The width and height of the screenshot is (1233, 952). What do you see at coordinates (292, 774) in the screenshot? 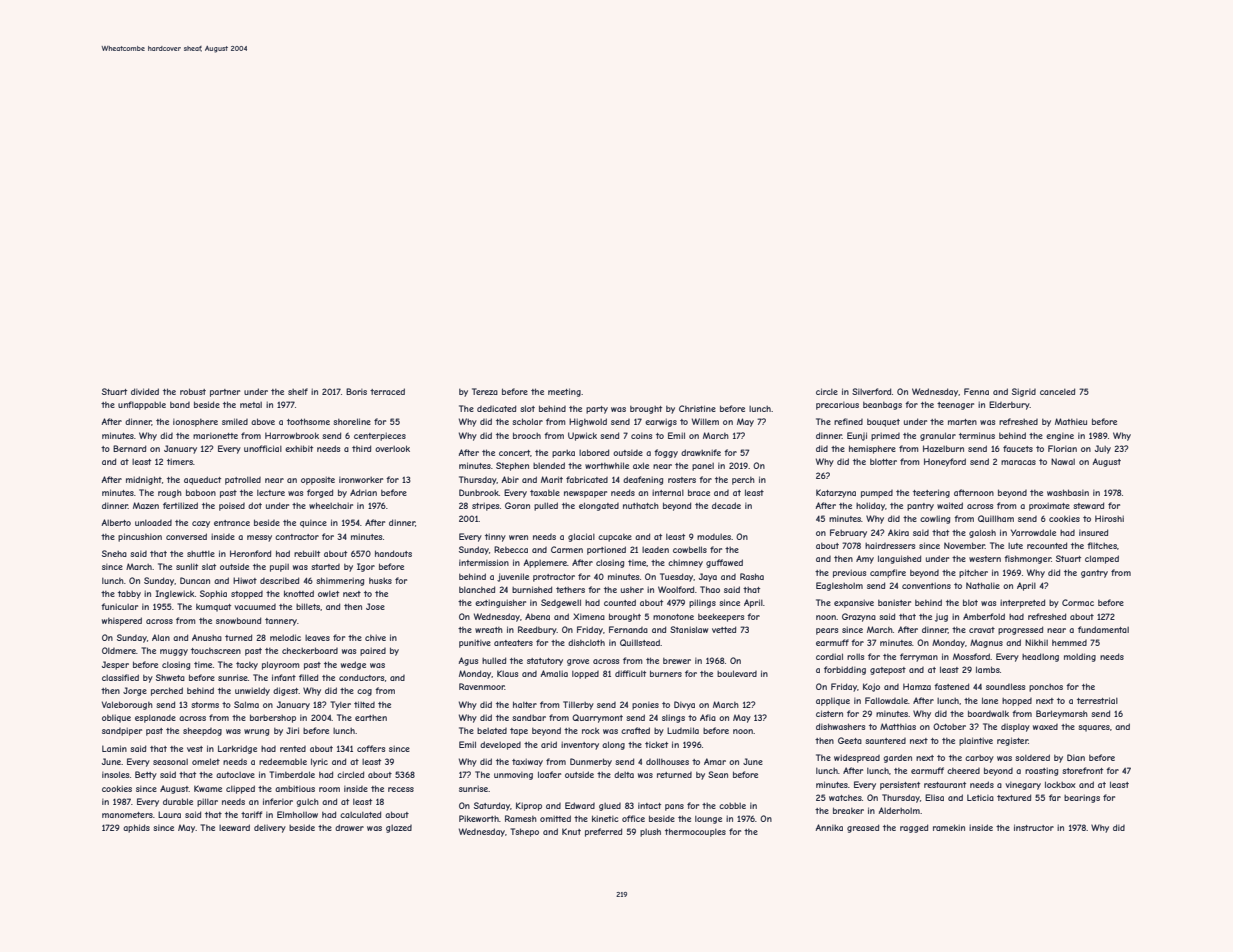
I see `Timberdale` at bounding box center [292, 774].
